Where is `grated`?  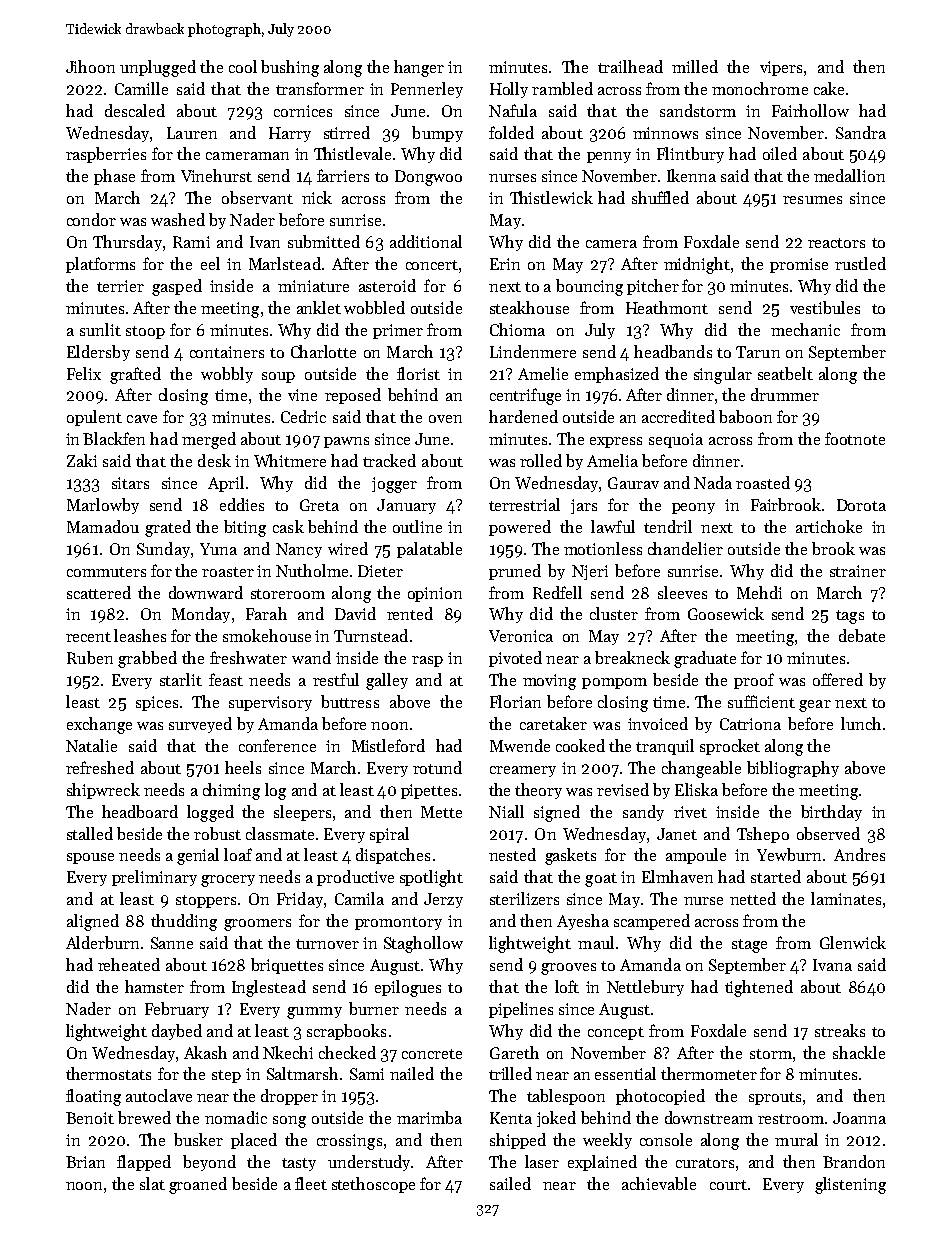 grated is located at coordinates (168, 528).
